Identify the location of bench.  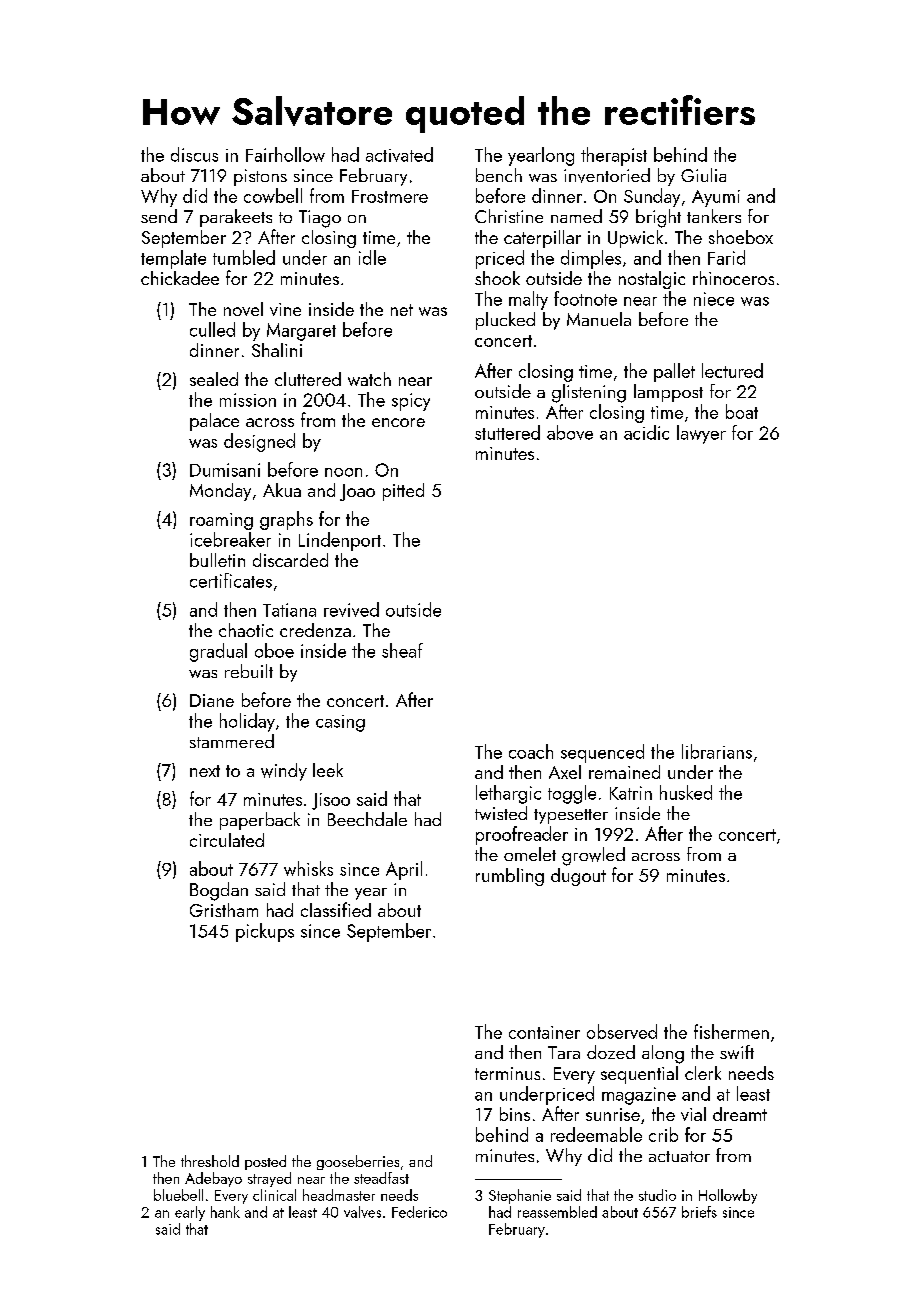
(499, 175).
